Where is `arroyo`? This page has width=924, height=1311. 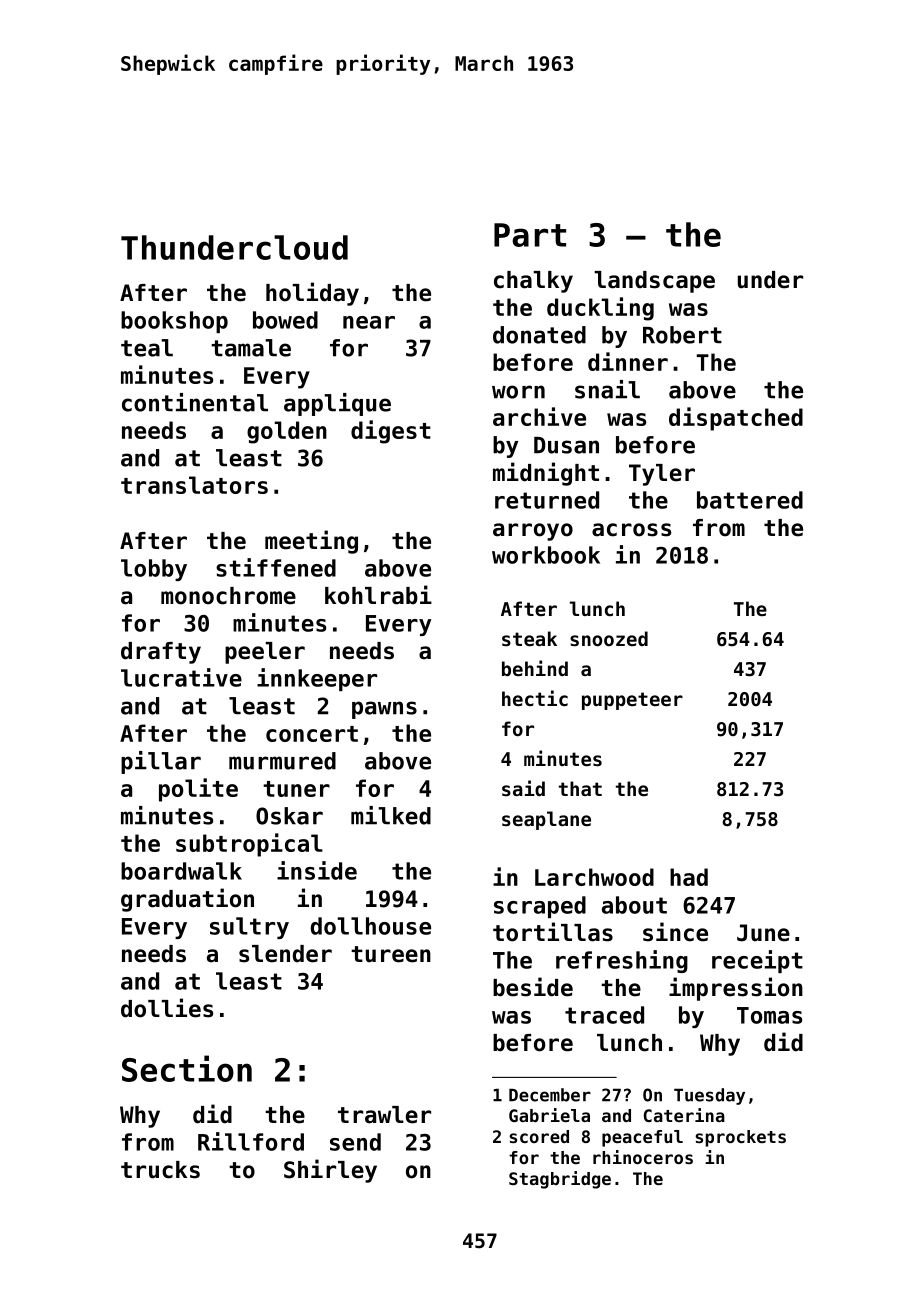
arroyo is located at coordinates (533, 532).
